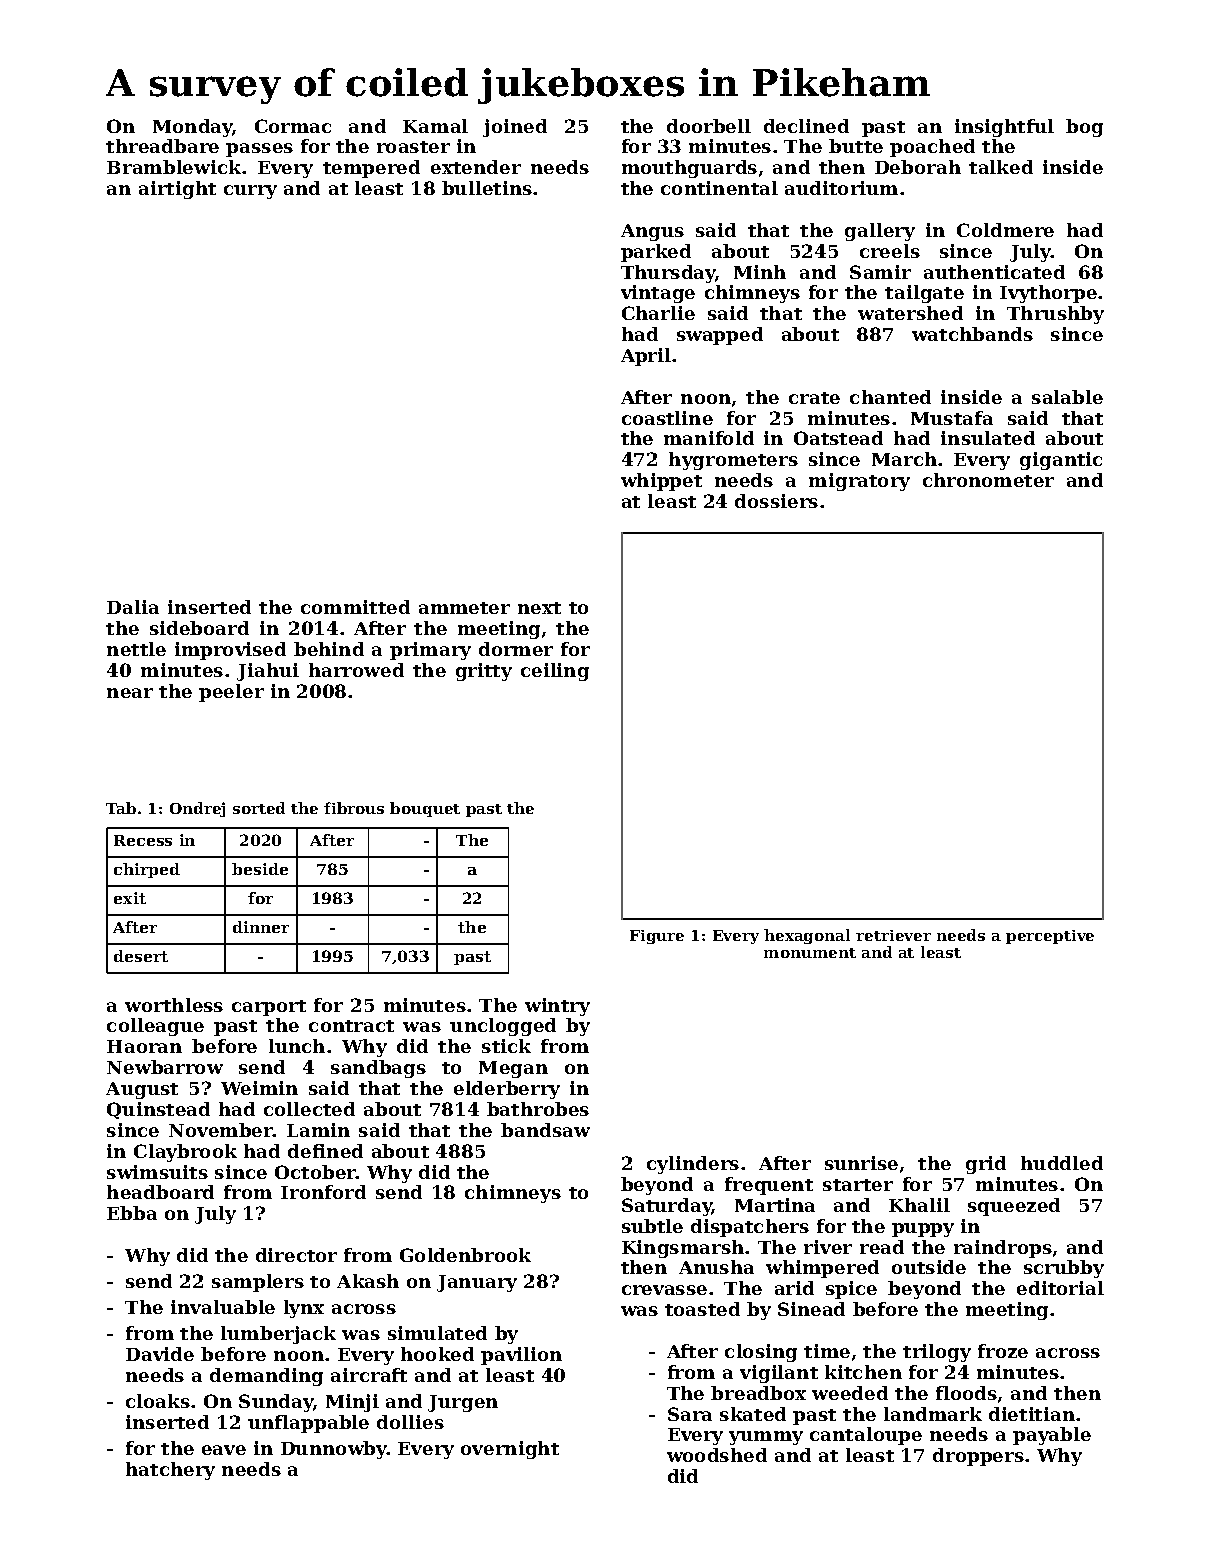 The height and width of the screenshot is (1567, 1211). What do you see at coordinates (1048, 294) in the screenshot?
I see `Ivythorpe` at bounding box center [1048, 294].
